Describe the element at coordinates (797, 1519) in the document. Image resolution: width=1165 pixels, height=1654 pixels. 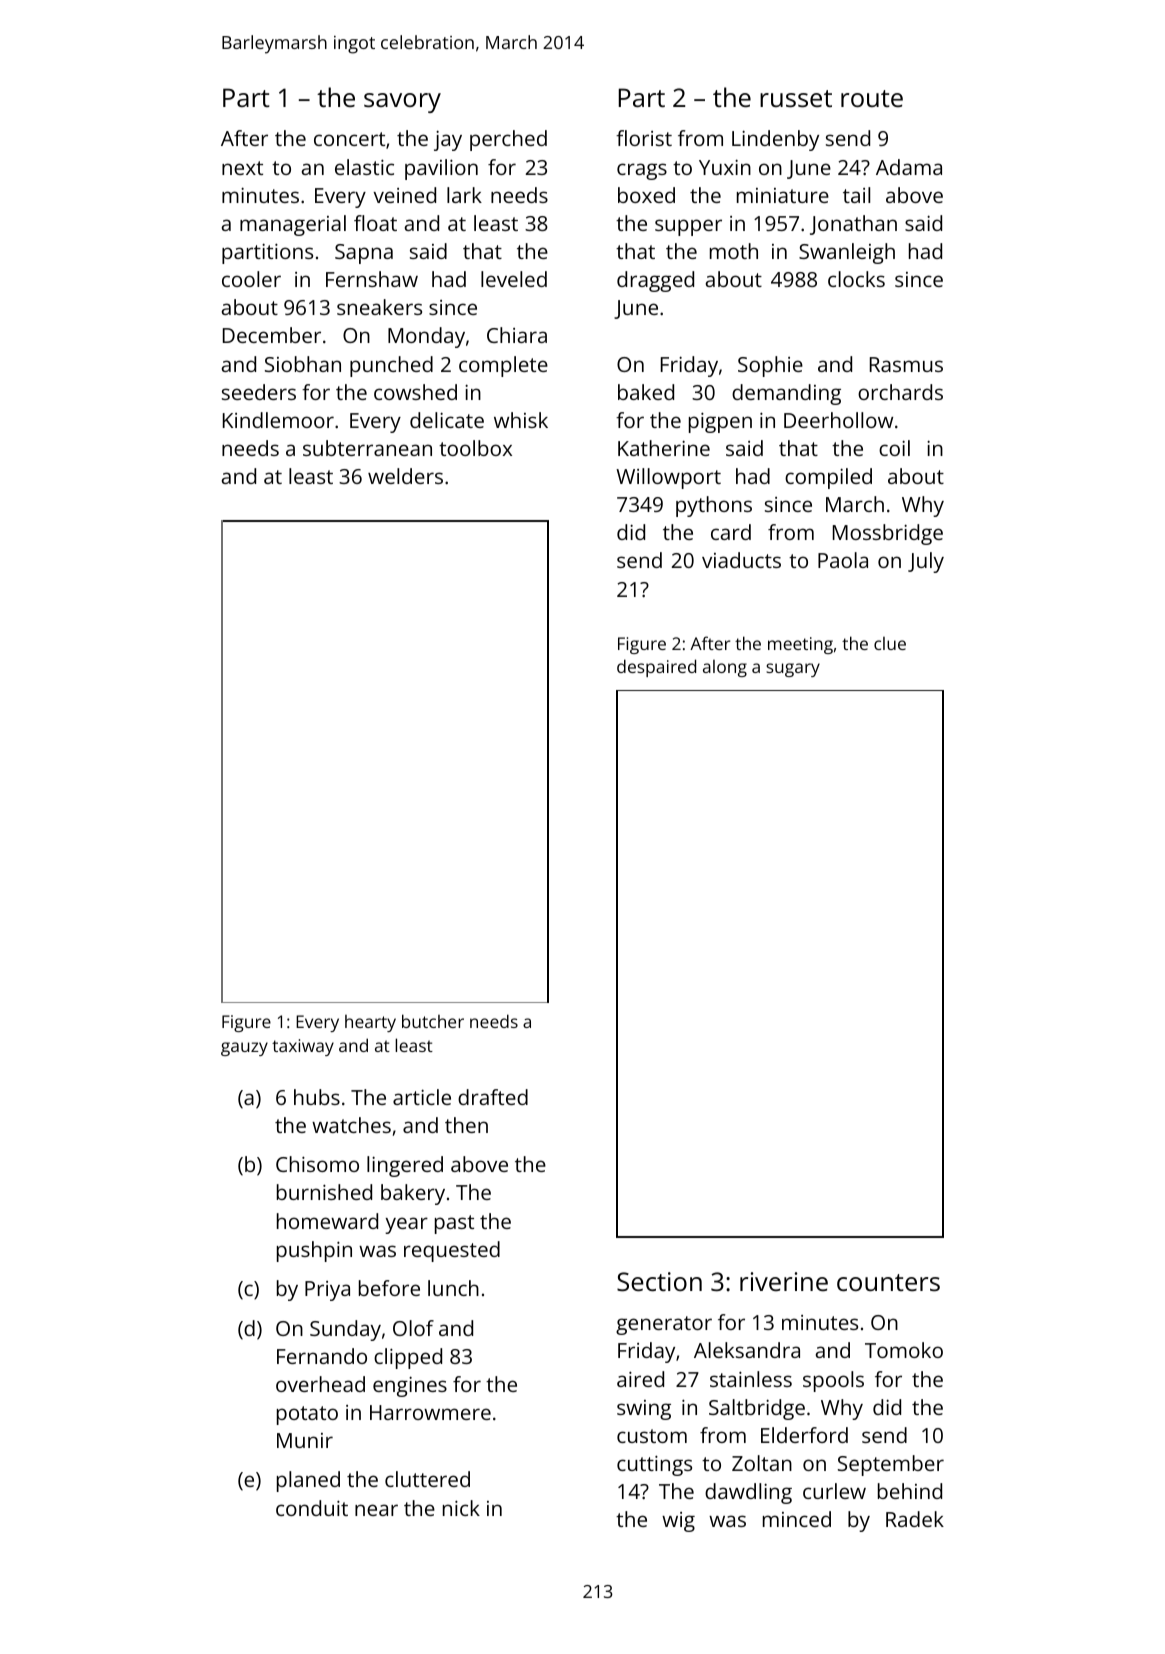
I see `minced` at that location.
